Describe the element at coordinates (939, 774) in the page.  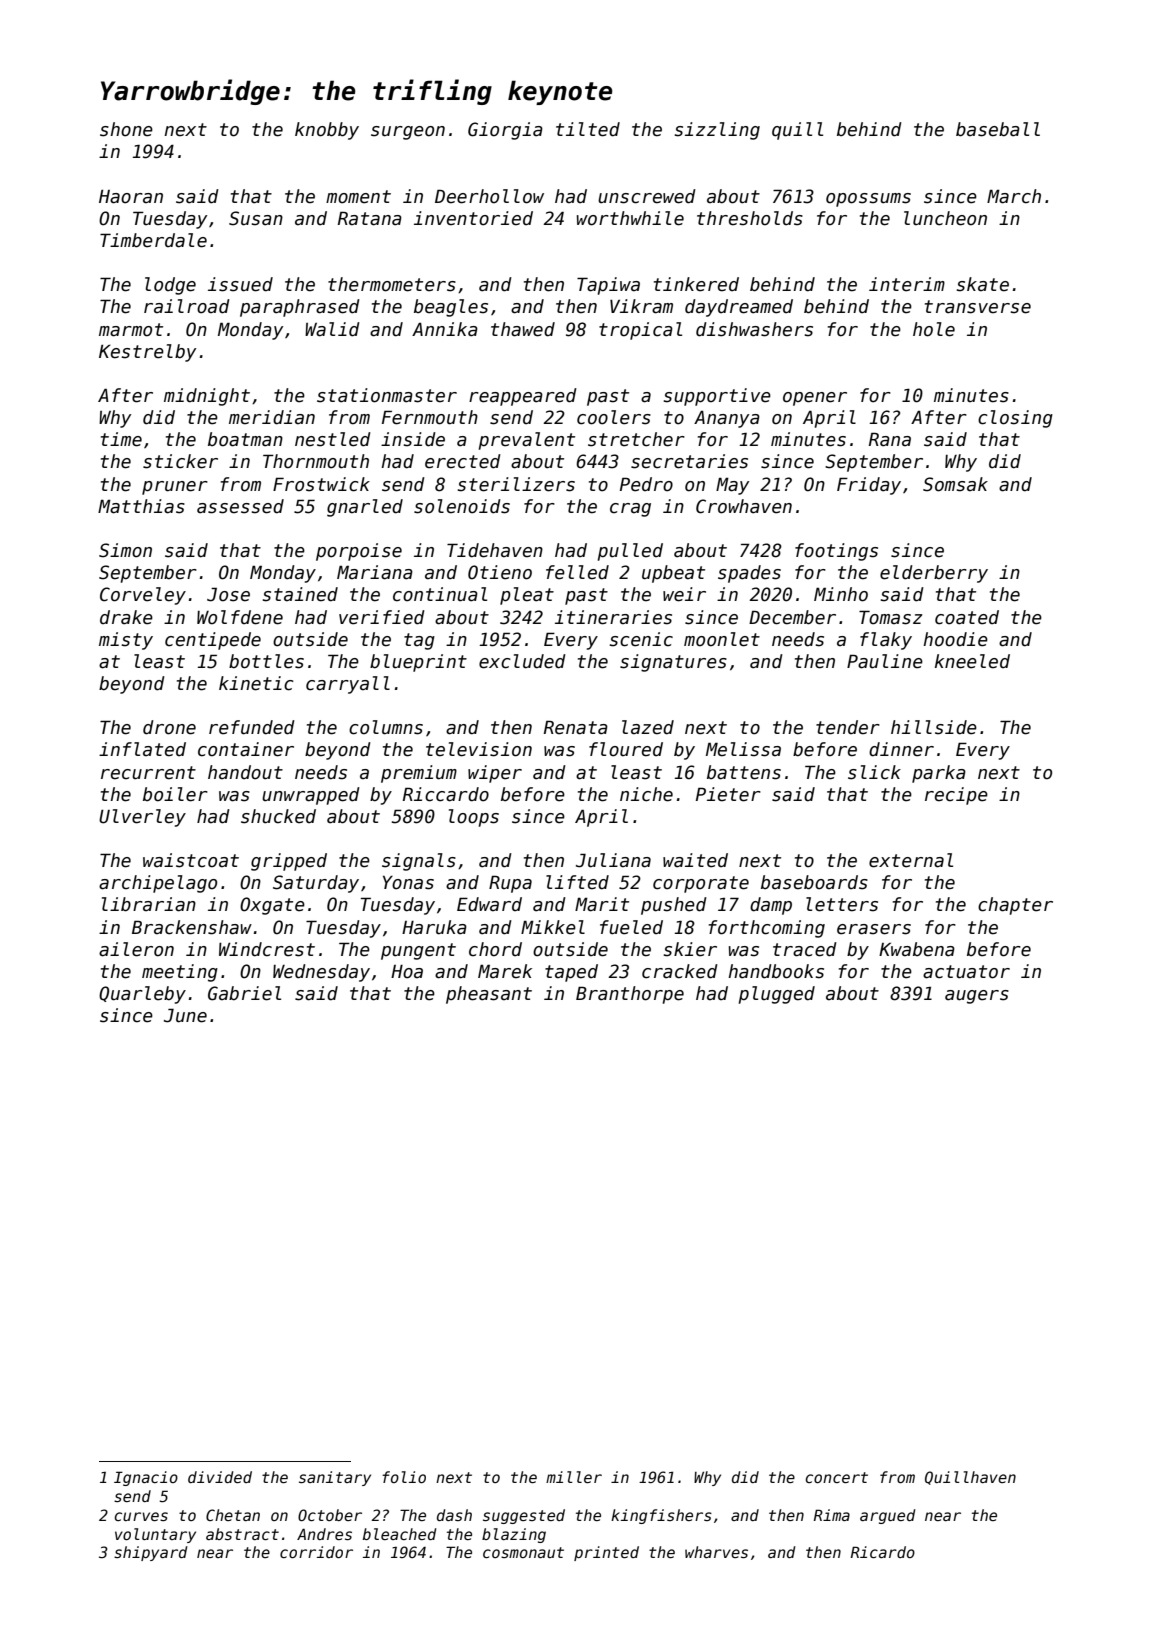
I see `parka` at that location.
